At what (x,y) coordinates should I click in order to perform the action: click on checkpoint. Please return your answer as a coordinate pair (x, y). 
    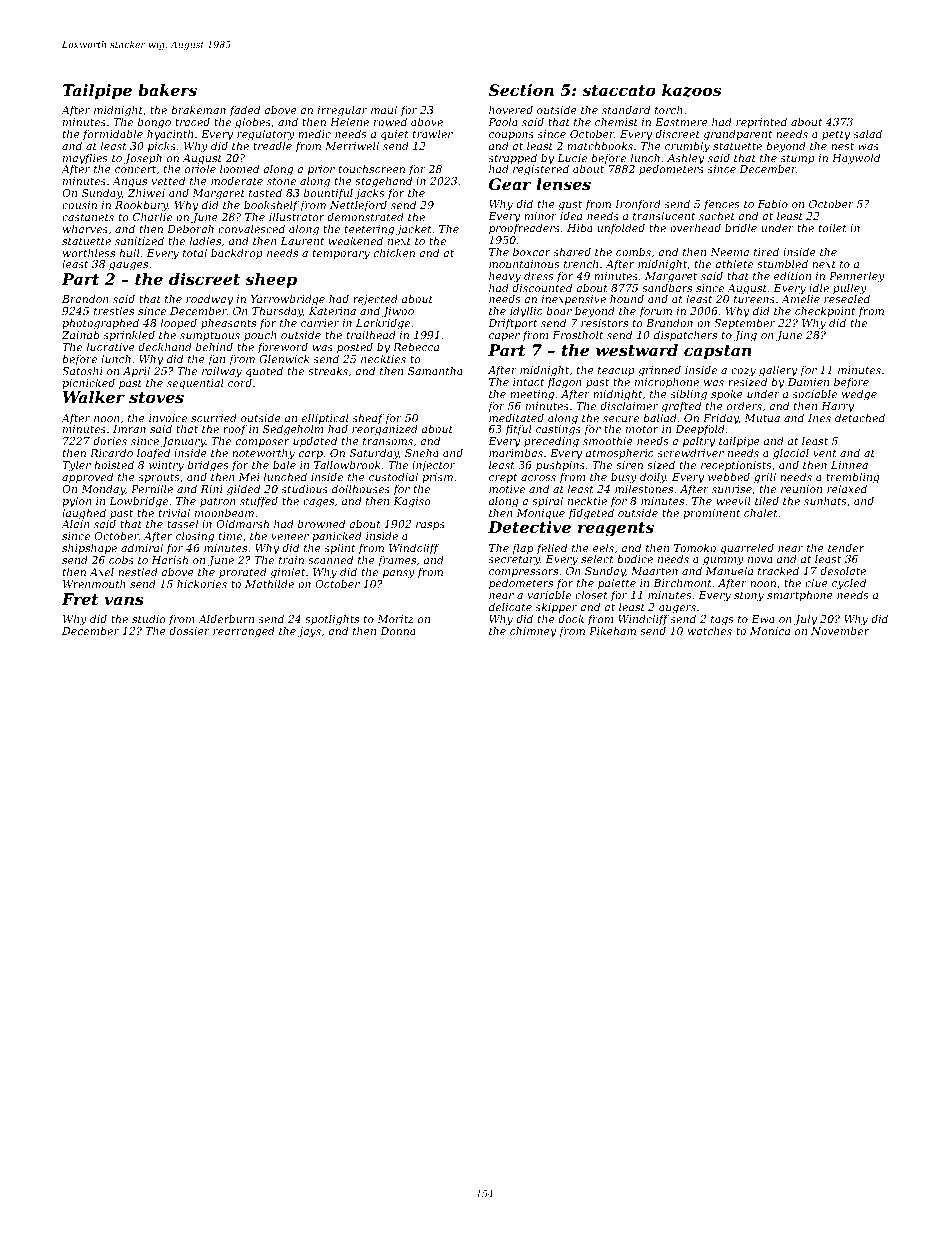
    Looking at the image, I should click on (826, 312).
